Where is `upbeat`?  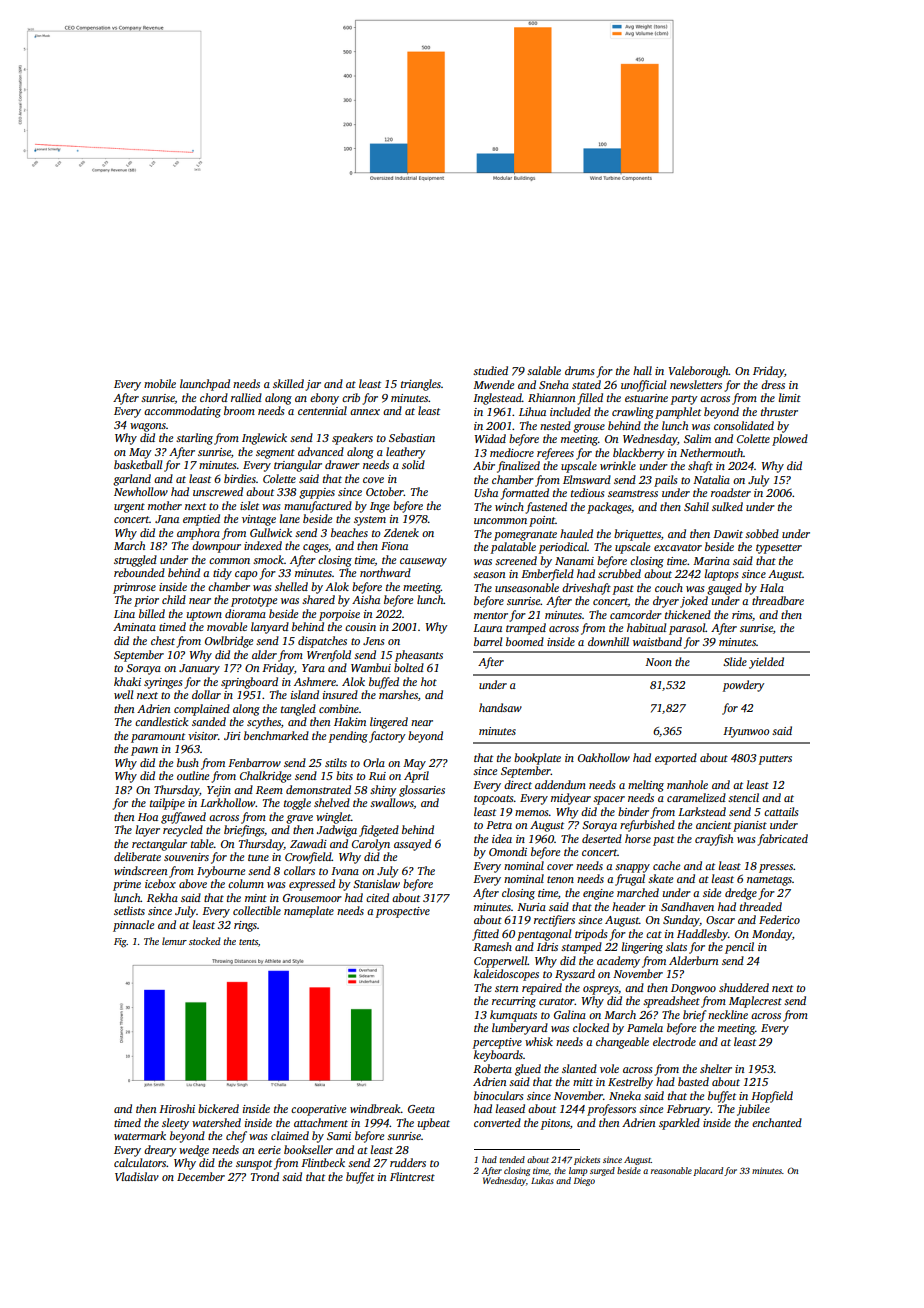
upbeat is located at coordinates (434, 1124).
